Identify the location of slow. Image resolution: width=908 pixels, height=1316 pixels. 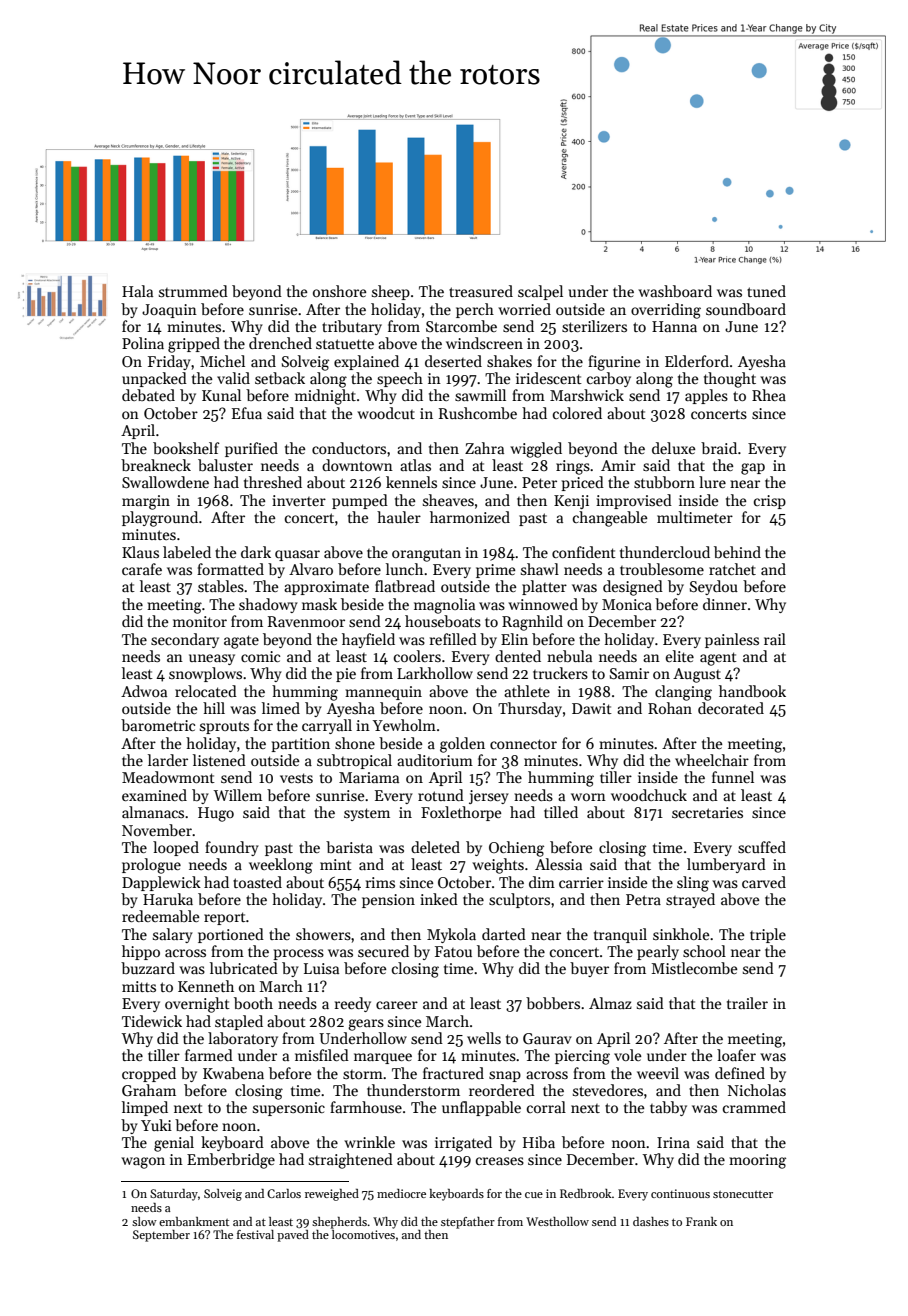
(144, 1221).
